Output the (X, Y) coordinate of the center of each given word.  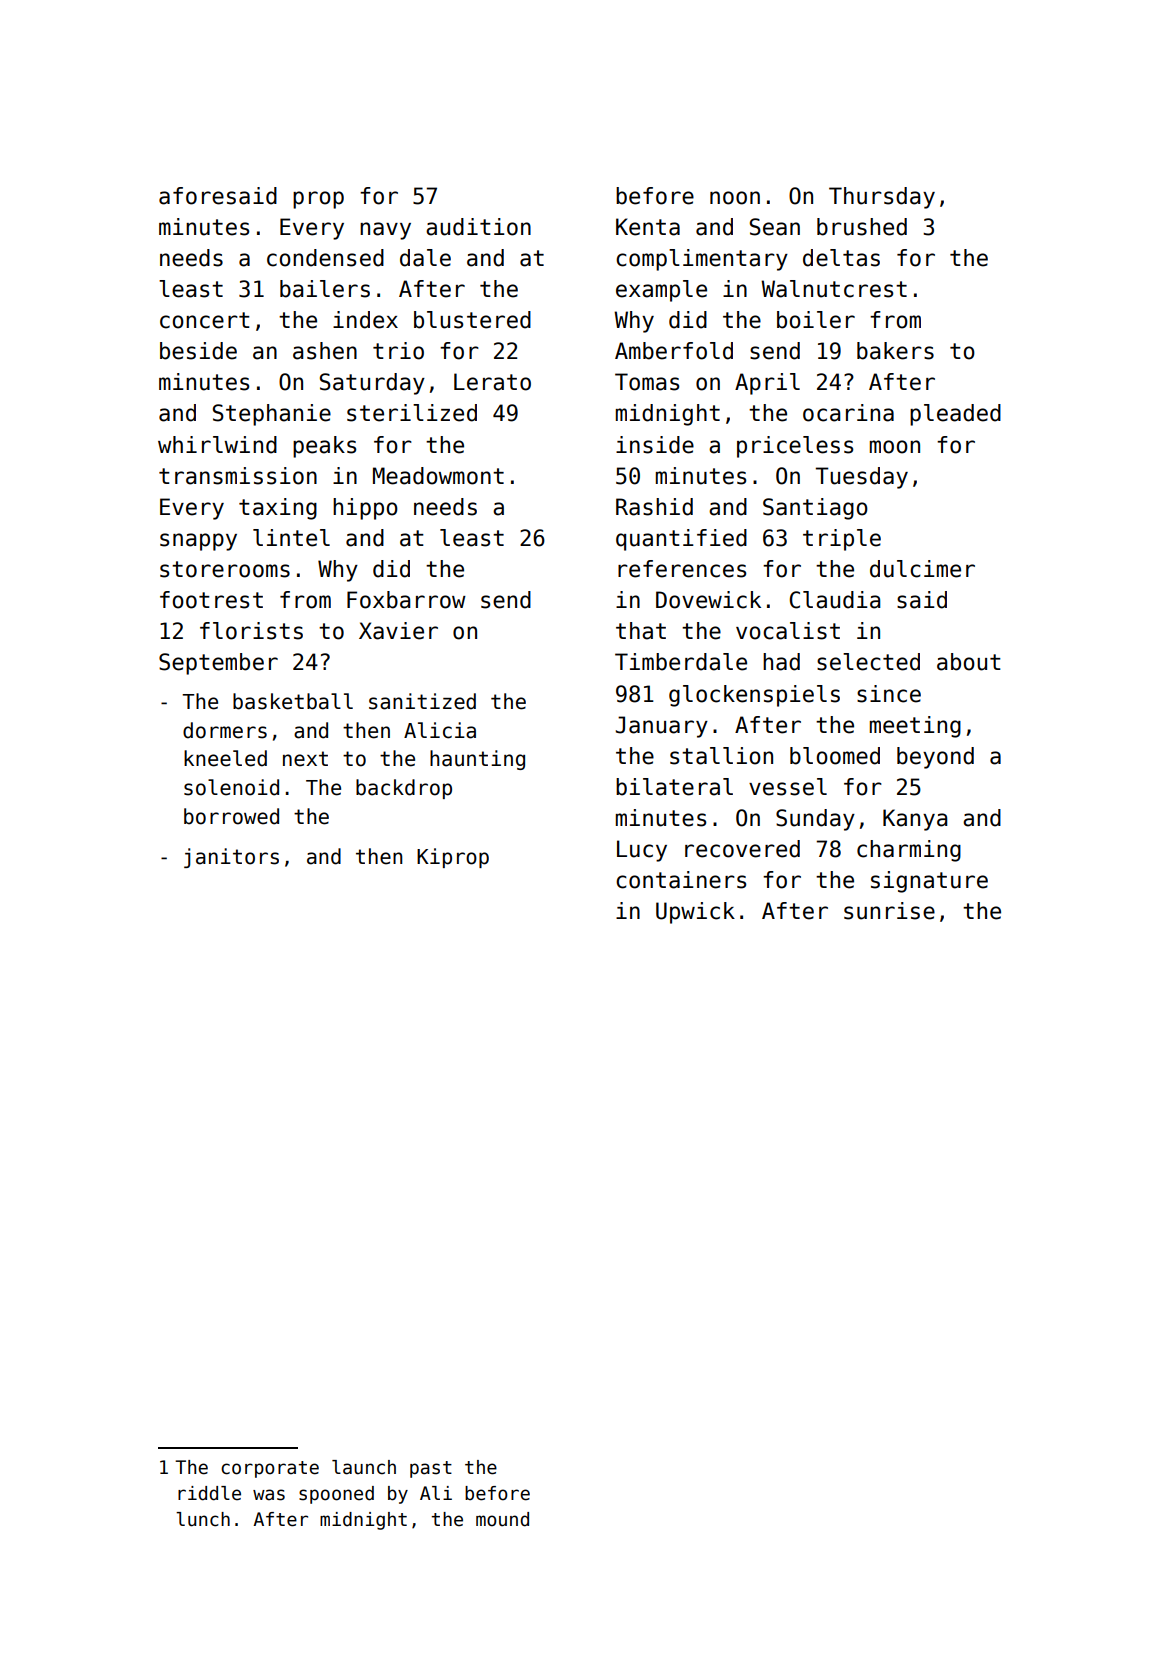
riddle (209, 1493)
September (218, 664)
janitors (231, 858)
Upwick (695, 913)
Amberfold (674, 351)
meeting (915, 727)
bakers (895, 351)
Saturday (372, 384)
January (662, 727)
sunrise (889, 911)
